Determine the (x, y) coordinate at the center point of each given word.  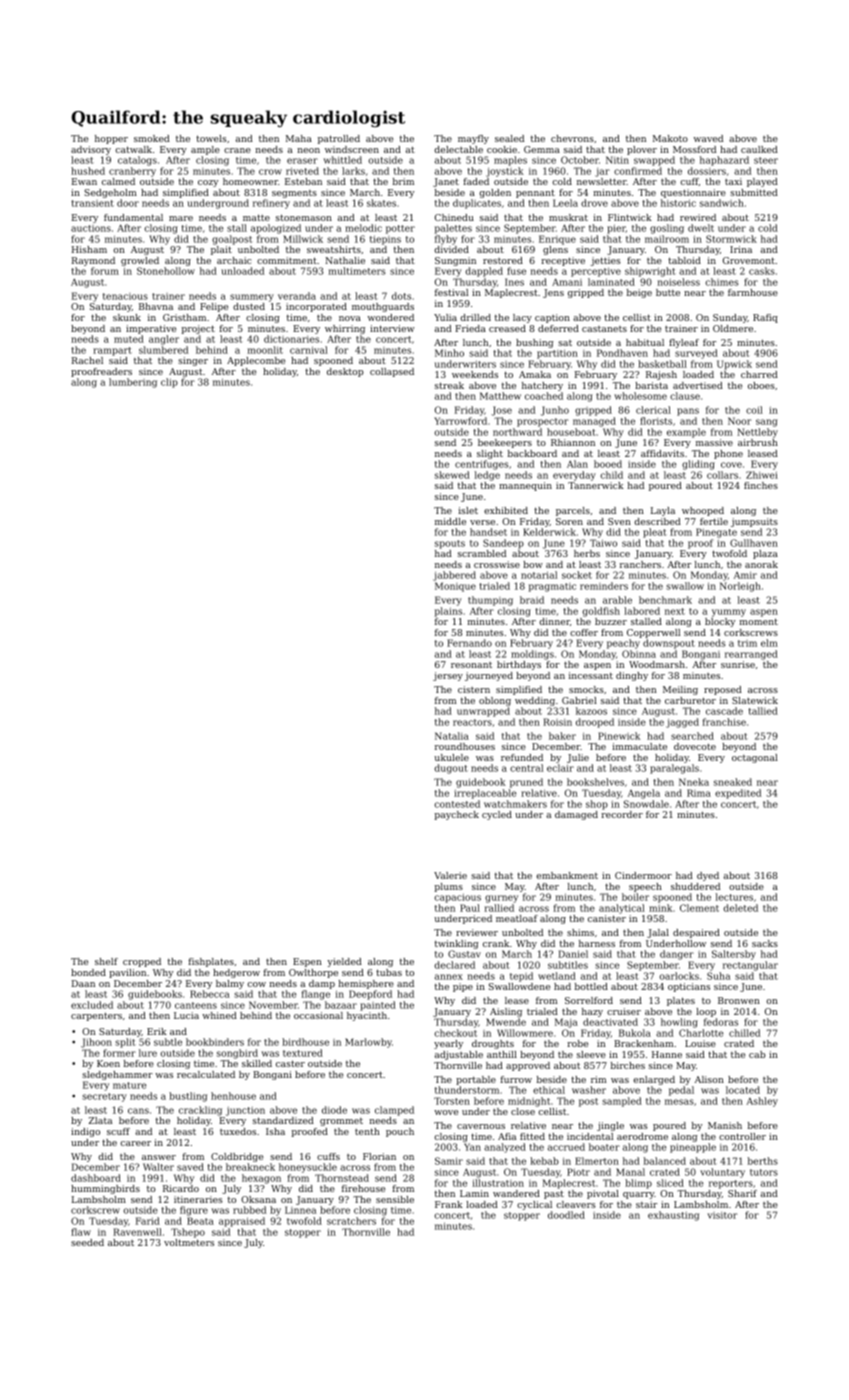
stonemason (304, 217)
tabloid (684, 260)
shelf (106, 961)
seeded (87, 1242)
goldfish (601, 612)
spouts (450, 544)
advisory (91, 150)
